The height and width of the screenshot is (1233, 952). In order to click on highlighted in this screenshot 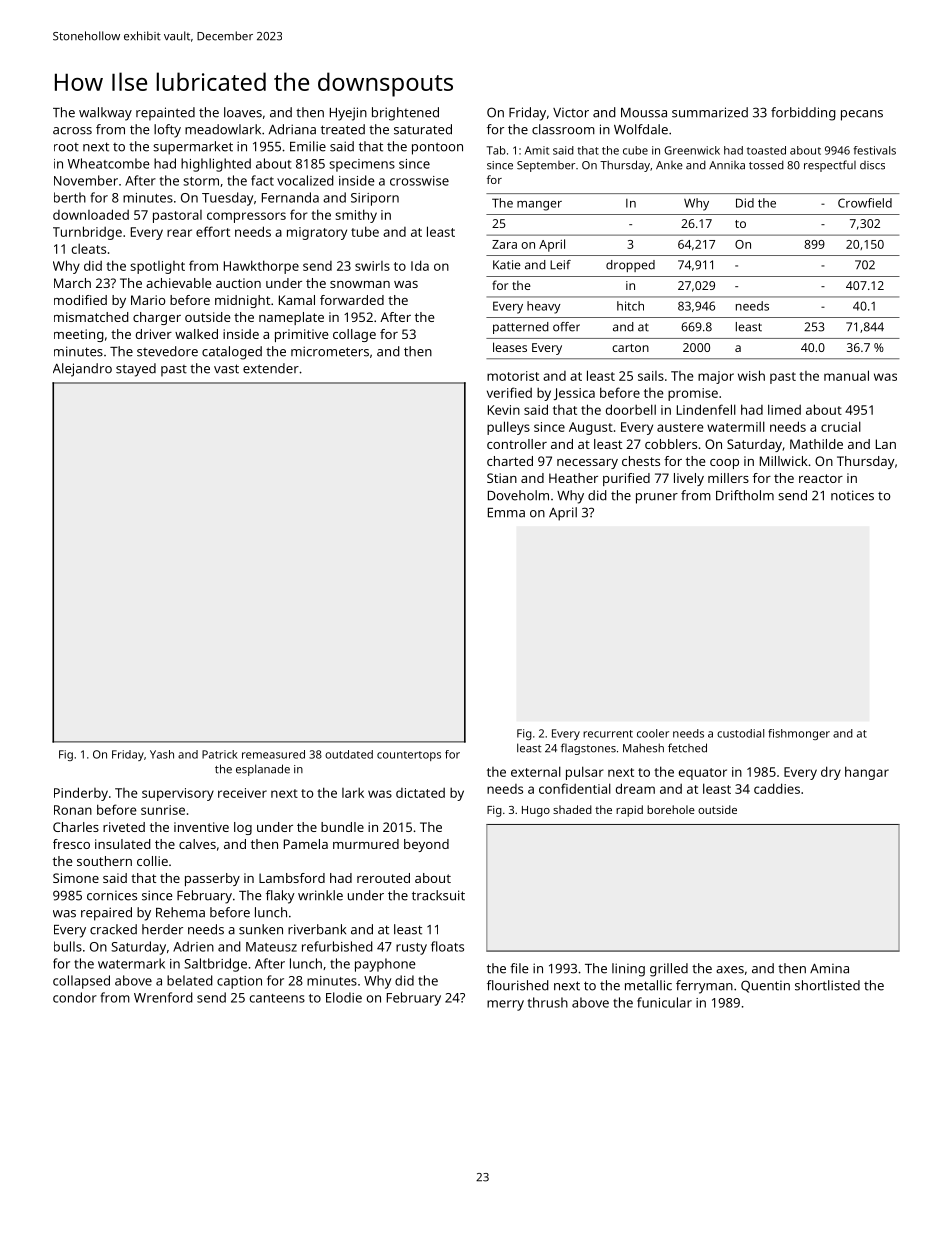, I will do `click(216, 165)`.
